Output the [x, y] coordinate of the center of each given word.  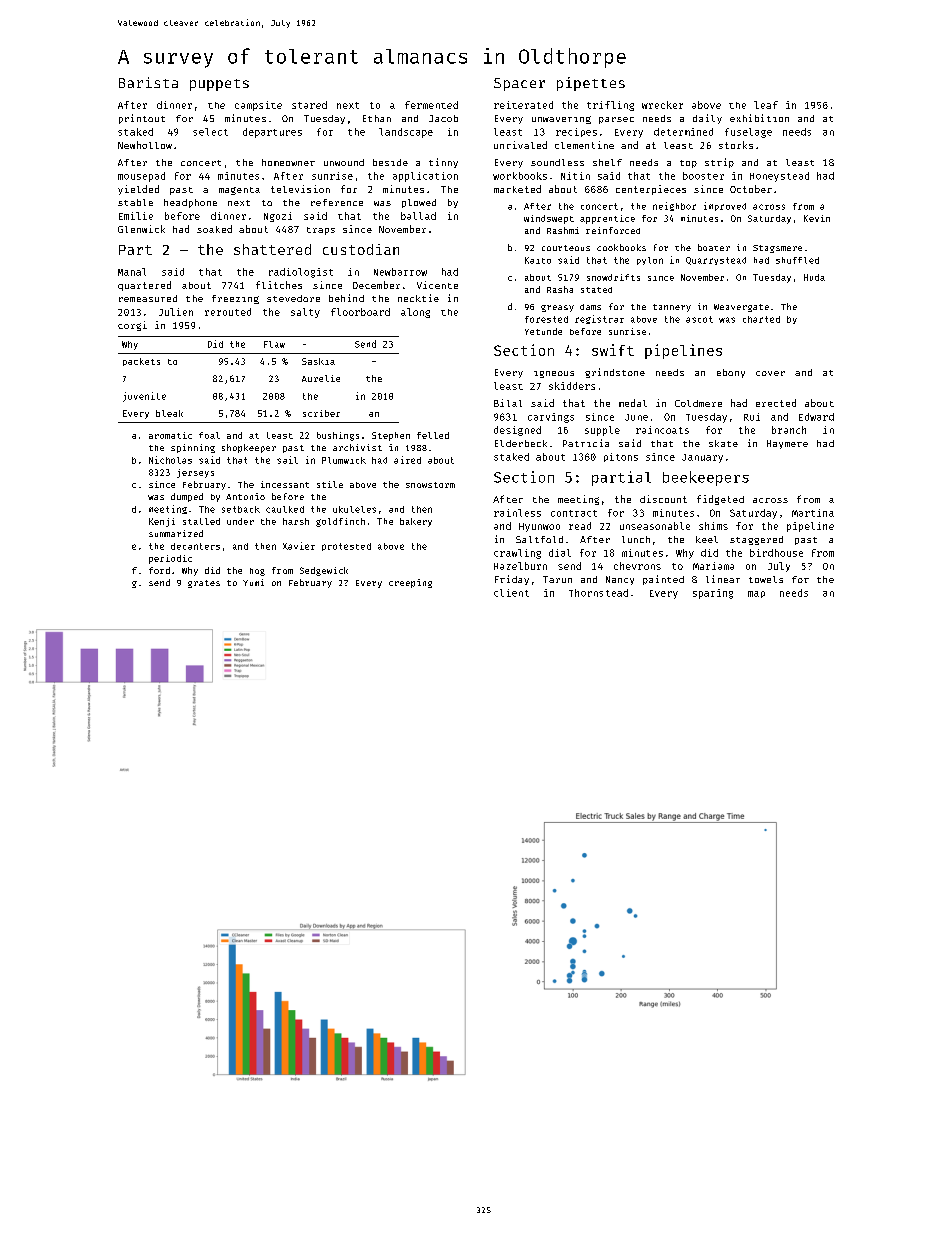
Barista [148, 82]
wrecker [662, 105]
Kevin [817, 218]
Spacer [519, 84]
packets [141, 362]
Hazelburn [520, 566]
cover [770, 373]
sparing [713, 594]
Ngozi [278, 217]
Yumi [253, 582]
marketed [517, 189]
